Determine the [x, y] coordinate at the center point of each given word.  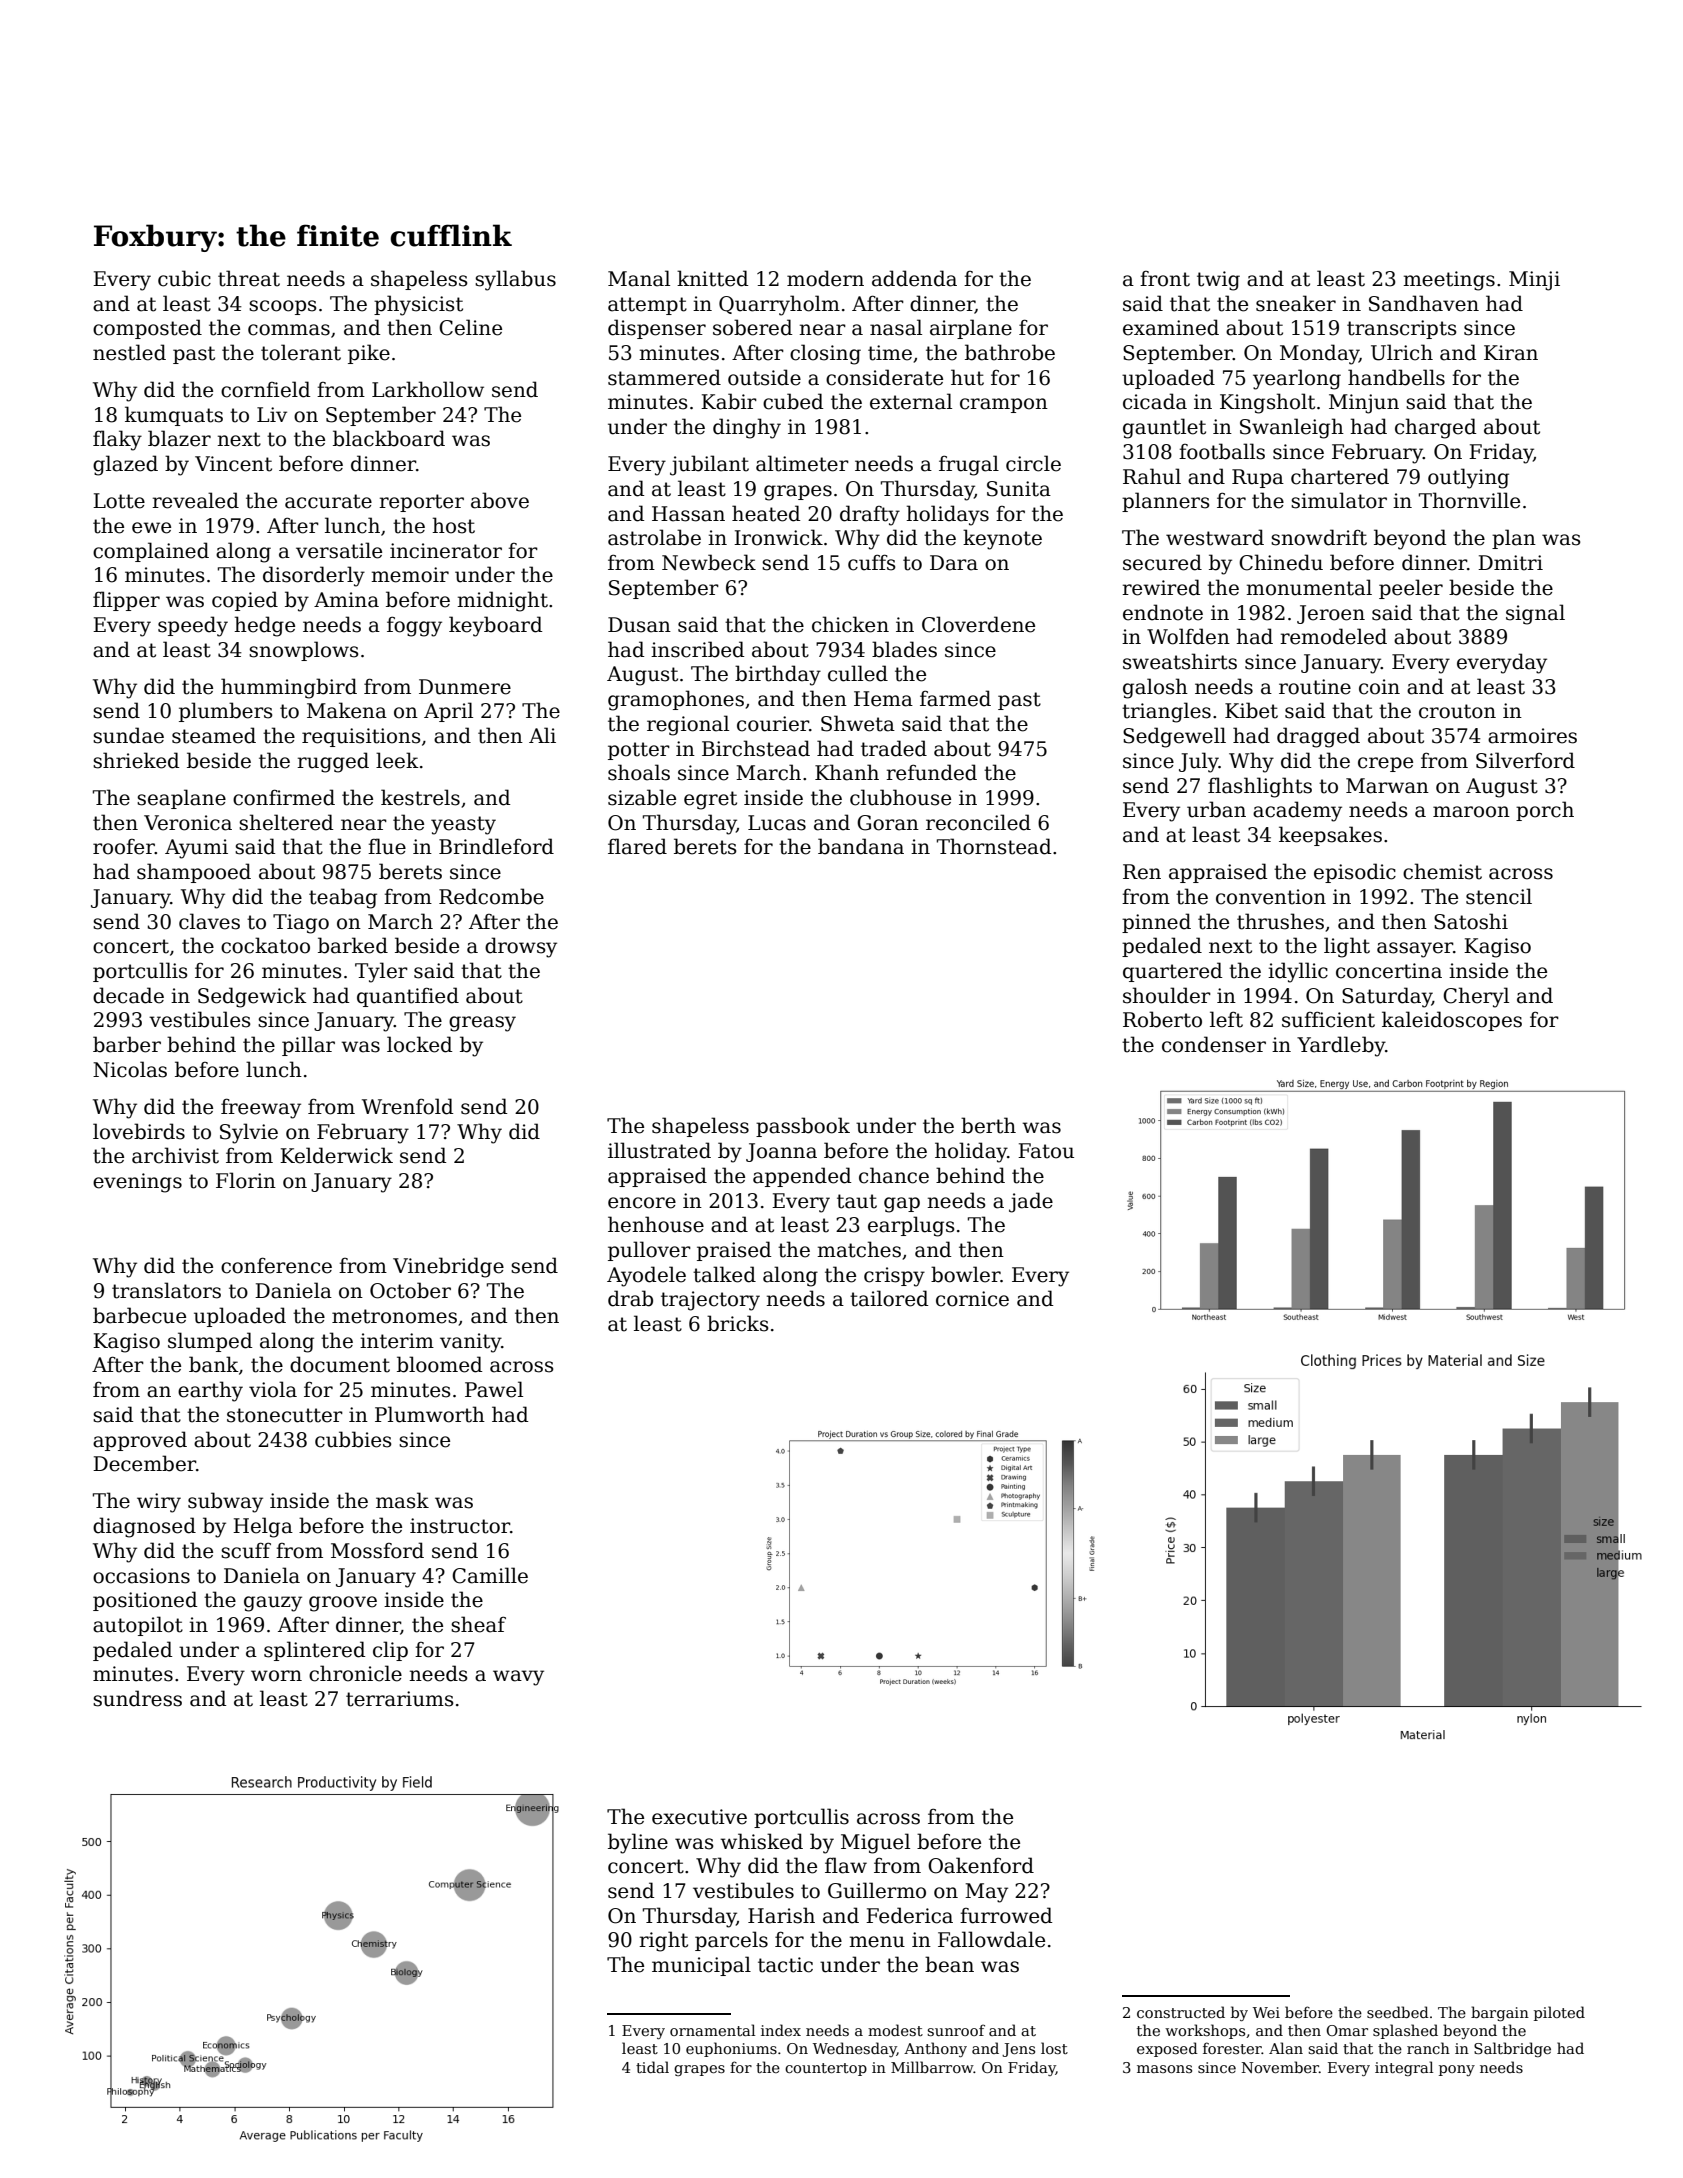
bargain [1500, 2013]
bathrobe [1010, 352]
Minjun [1364, 404]
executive [699, 1817]
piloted [1559, 2013]
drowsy [521, 947]
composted [147, 329]
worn [276, 1676]
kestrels [420, 797]
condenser [1214, 1044]
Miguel [875, 1843]
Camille [490, 1575]
